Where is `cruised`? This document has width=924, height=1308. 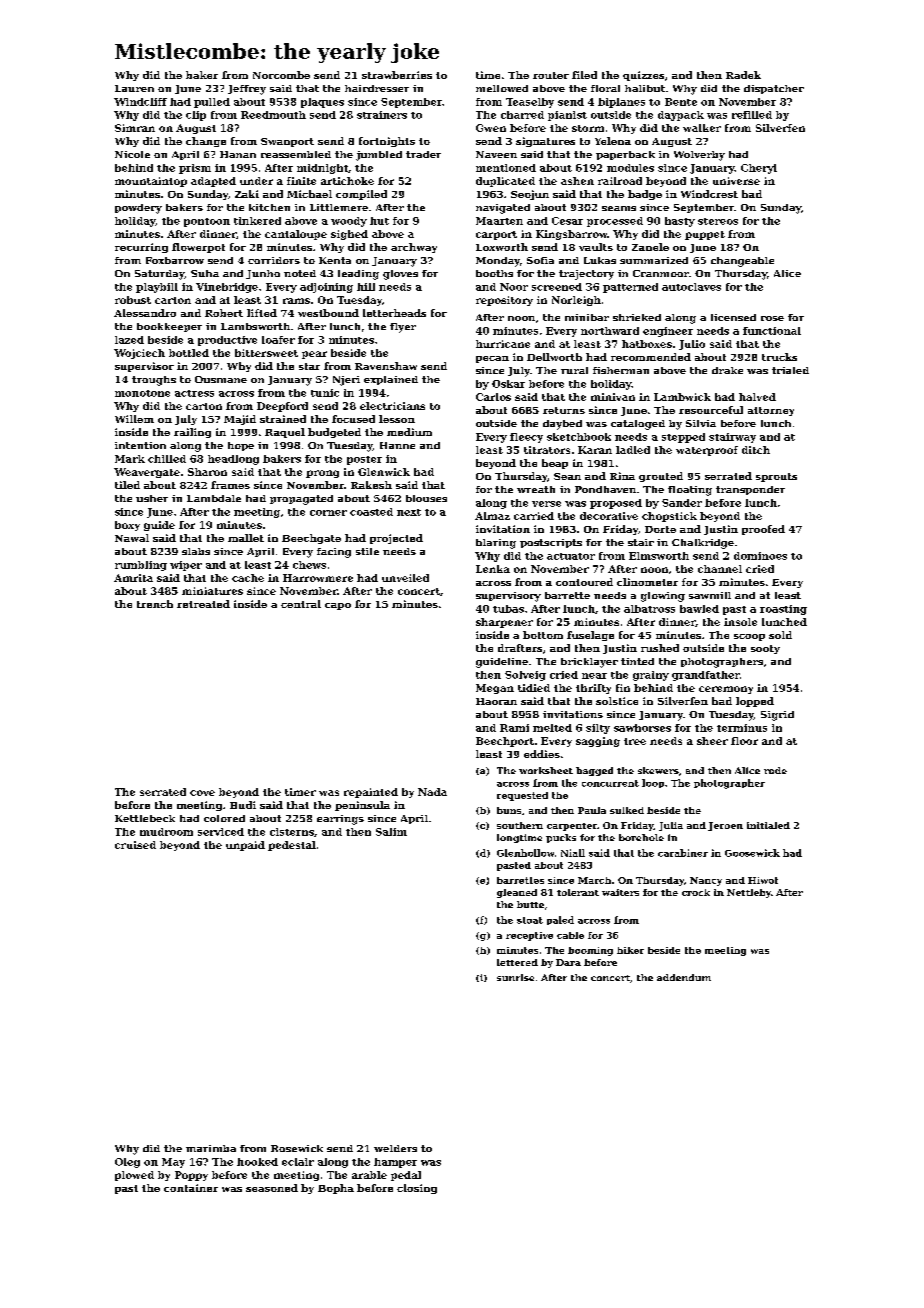
cruised is located at coordinates (135, 845).
